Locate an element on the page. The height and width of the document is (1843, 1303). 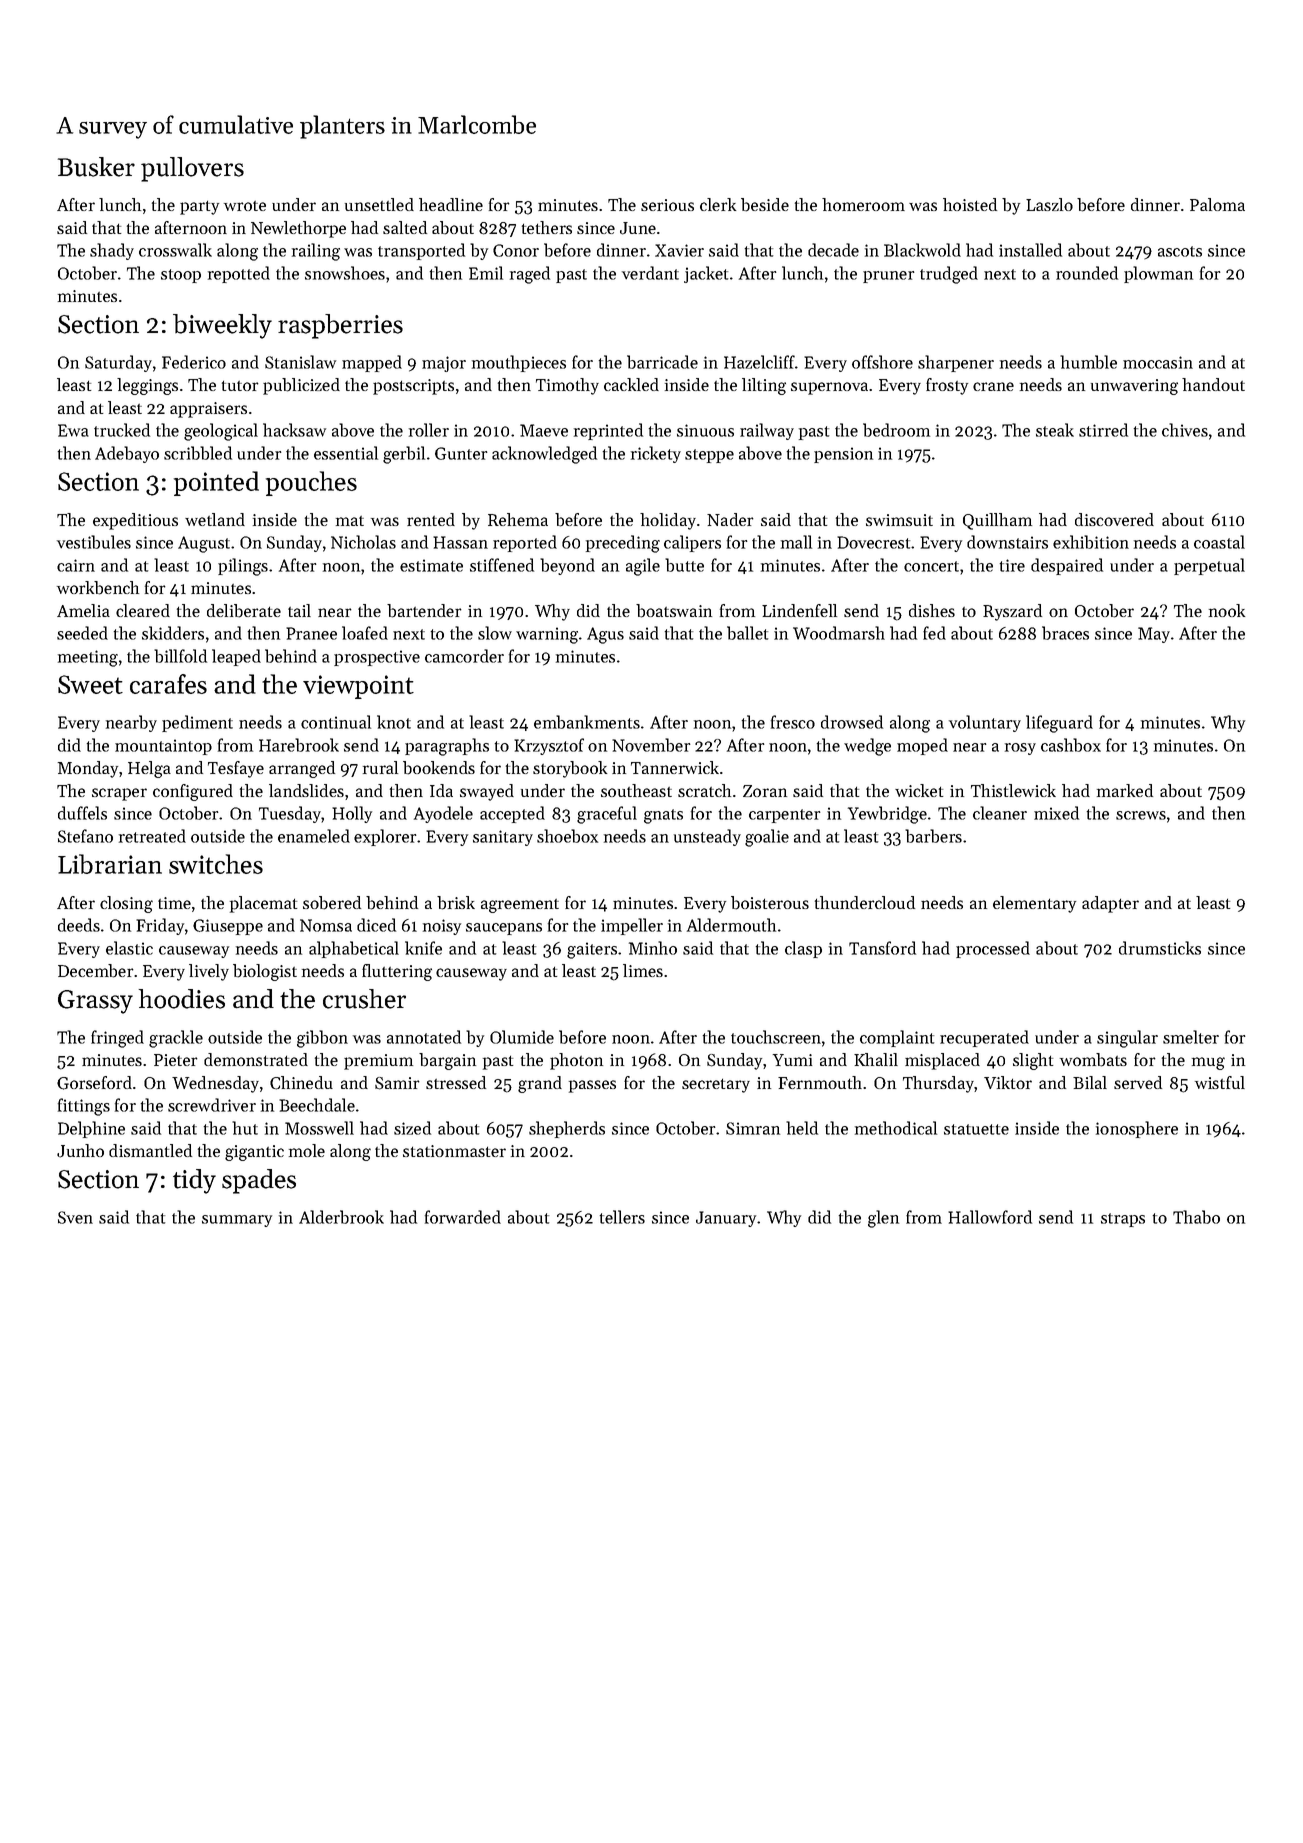
ascots is located at coordinates (1180, 251).
